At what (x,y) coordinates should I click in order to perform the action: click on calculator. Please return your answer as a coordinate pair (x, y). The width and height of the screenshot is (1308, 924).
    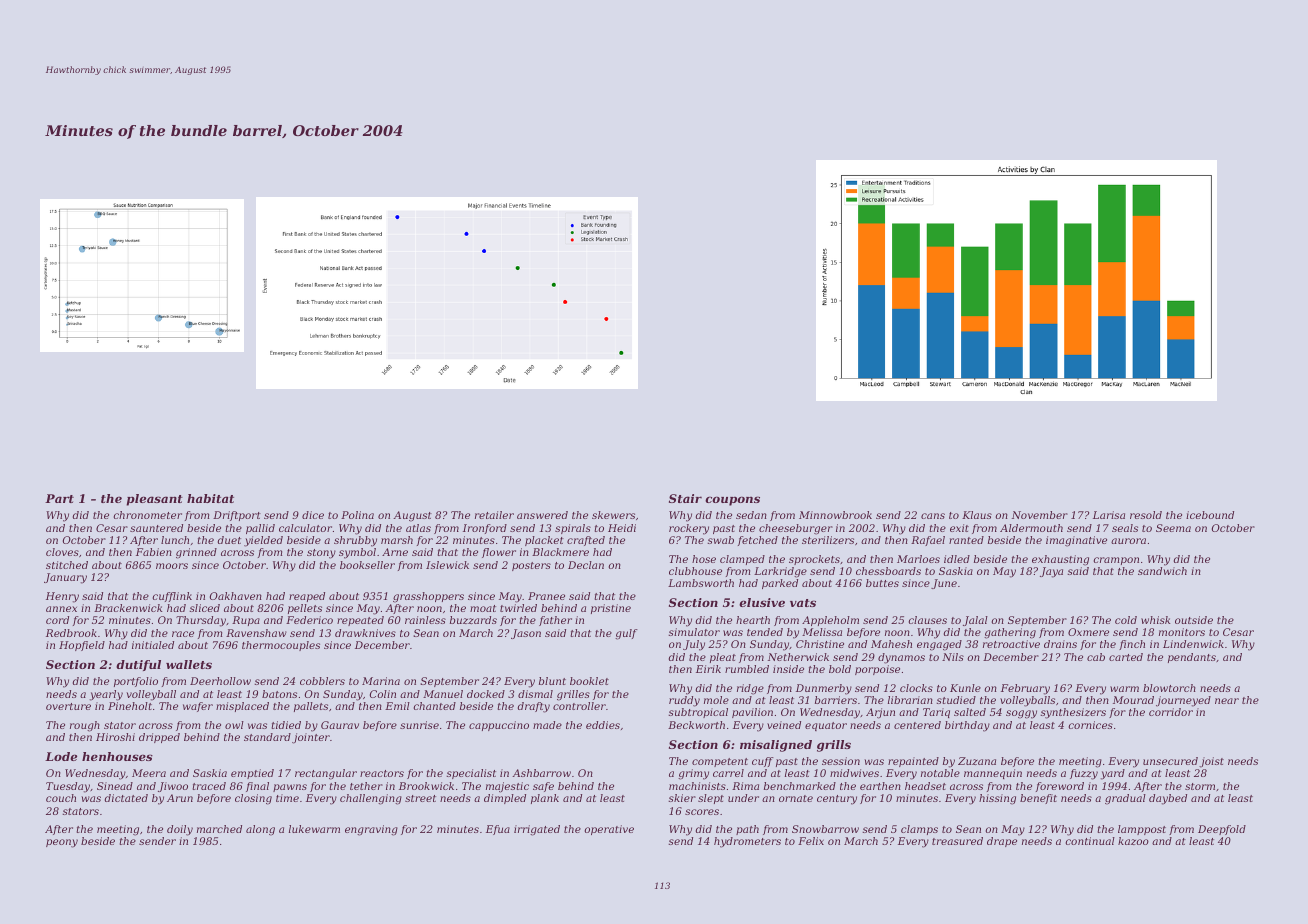
    Looking at the image, I should click on (305, 528).
